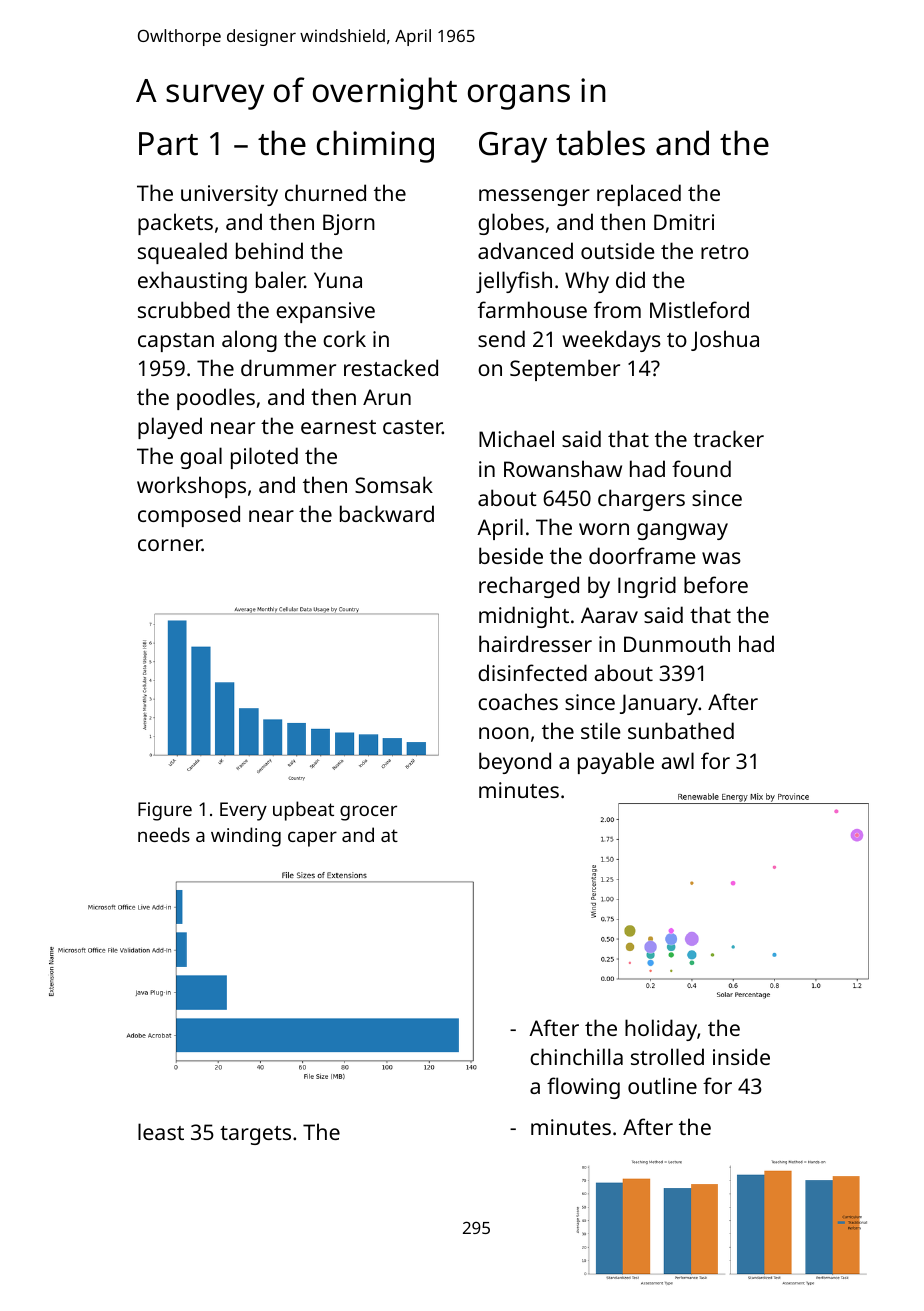 The image size is (924, 1311). What do you see at coordinates (255, 1135) in the image?
I see `targets` at bounding box center [255, 1135].
